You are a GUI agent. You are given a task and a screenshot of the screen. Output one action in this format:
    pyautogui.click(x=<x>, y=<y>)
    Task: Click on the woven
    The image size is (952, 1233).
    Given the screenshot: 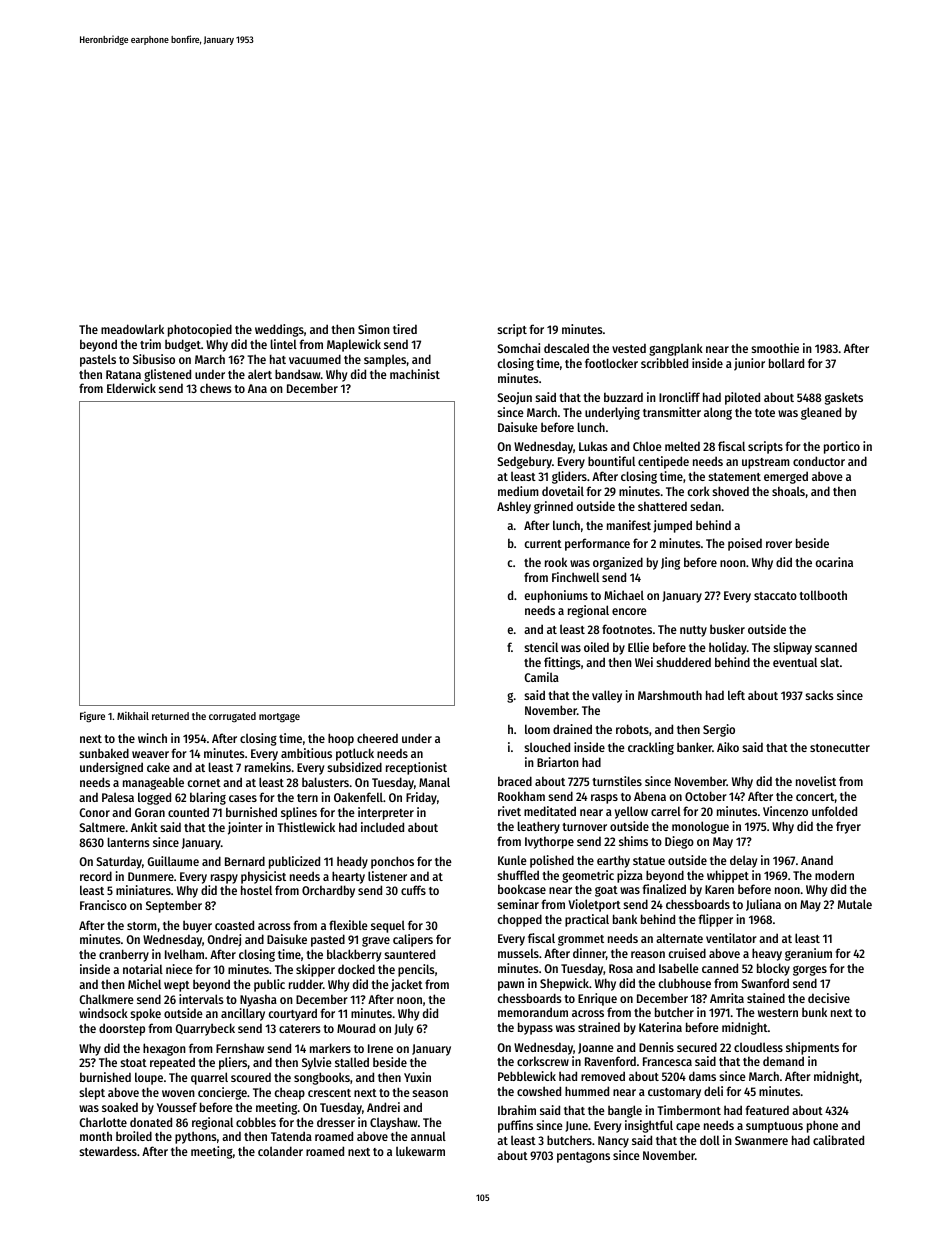 What is the action you would take?
    pyautogui.click(x=178, y=1093)
